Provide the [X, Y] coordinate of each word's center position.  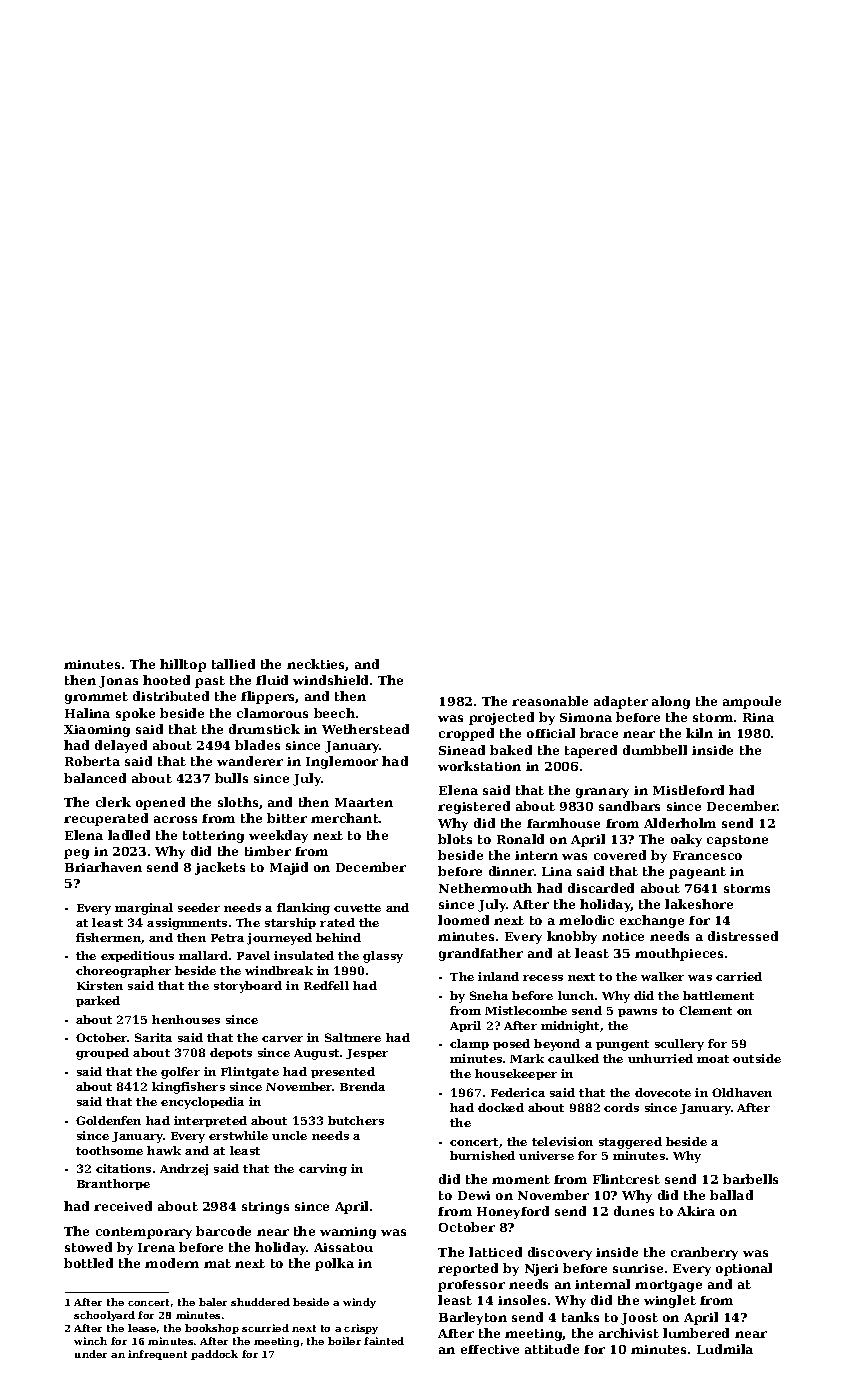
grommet [96, 698]
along [671, 702]
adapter [621, 702]
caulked [573, 1058]
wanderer [250, 761]
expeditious [137, 956]
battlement [718, 995]
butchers [356, 1120]
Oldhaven [742, 1092]
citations [123, 1168]
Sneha [489, 995]
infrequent [157, 1355]
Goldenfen [108, 1120]
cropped [466, 734]
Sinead [462, 750]
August [316, 1054]
